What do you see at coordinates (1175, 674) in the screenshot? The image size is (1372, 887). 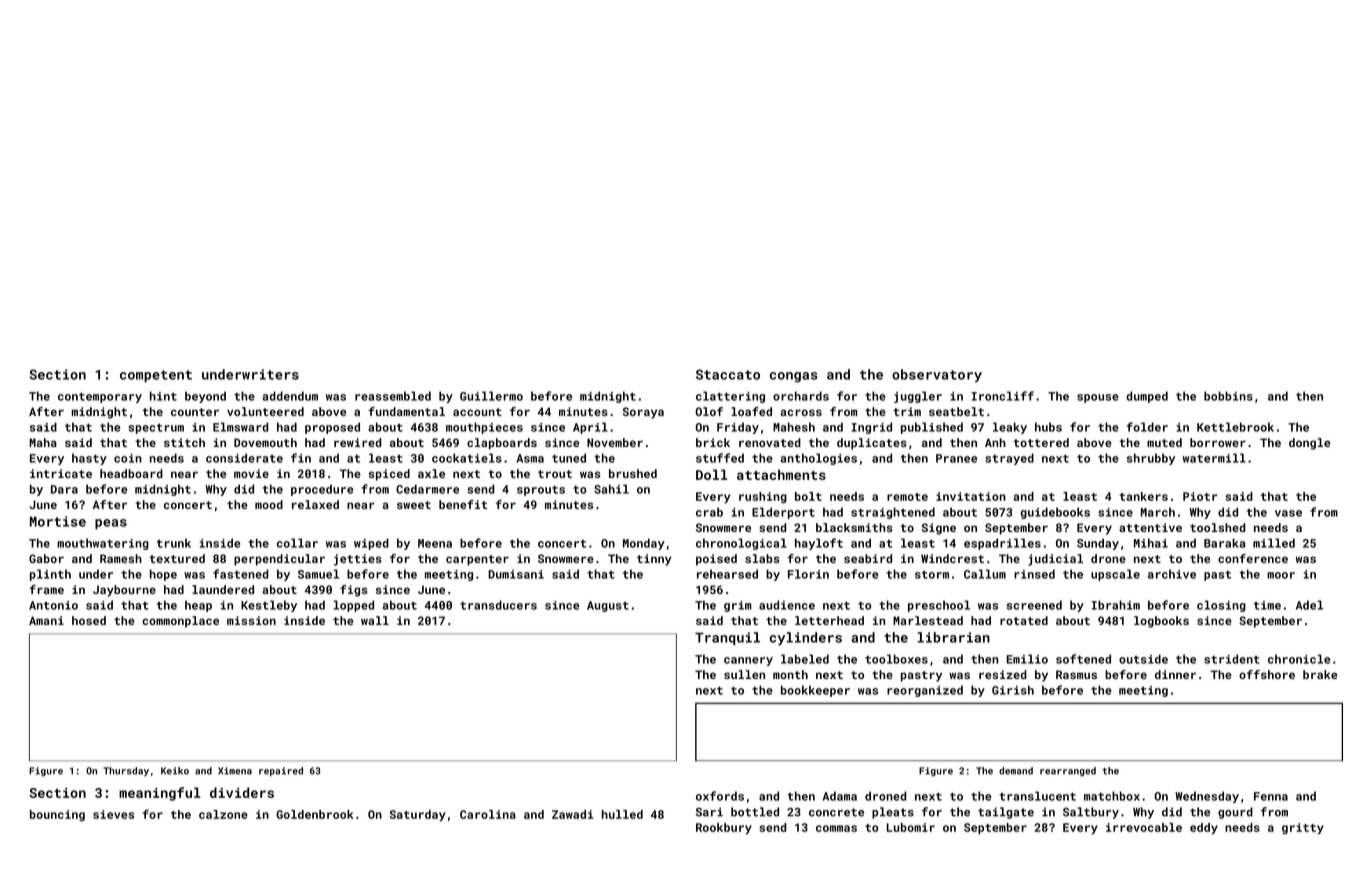 I see `dinner` at bounding box center [1175, 674].
